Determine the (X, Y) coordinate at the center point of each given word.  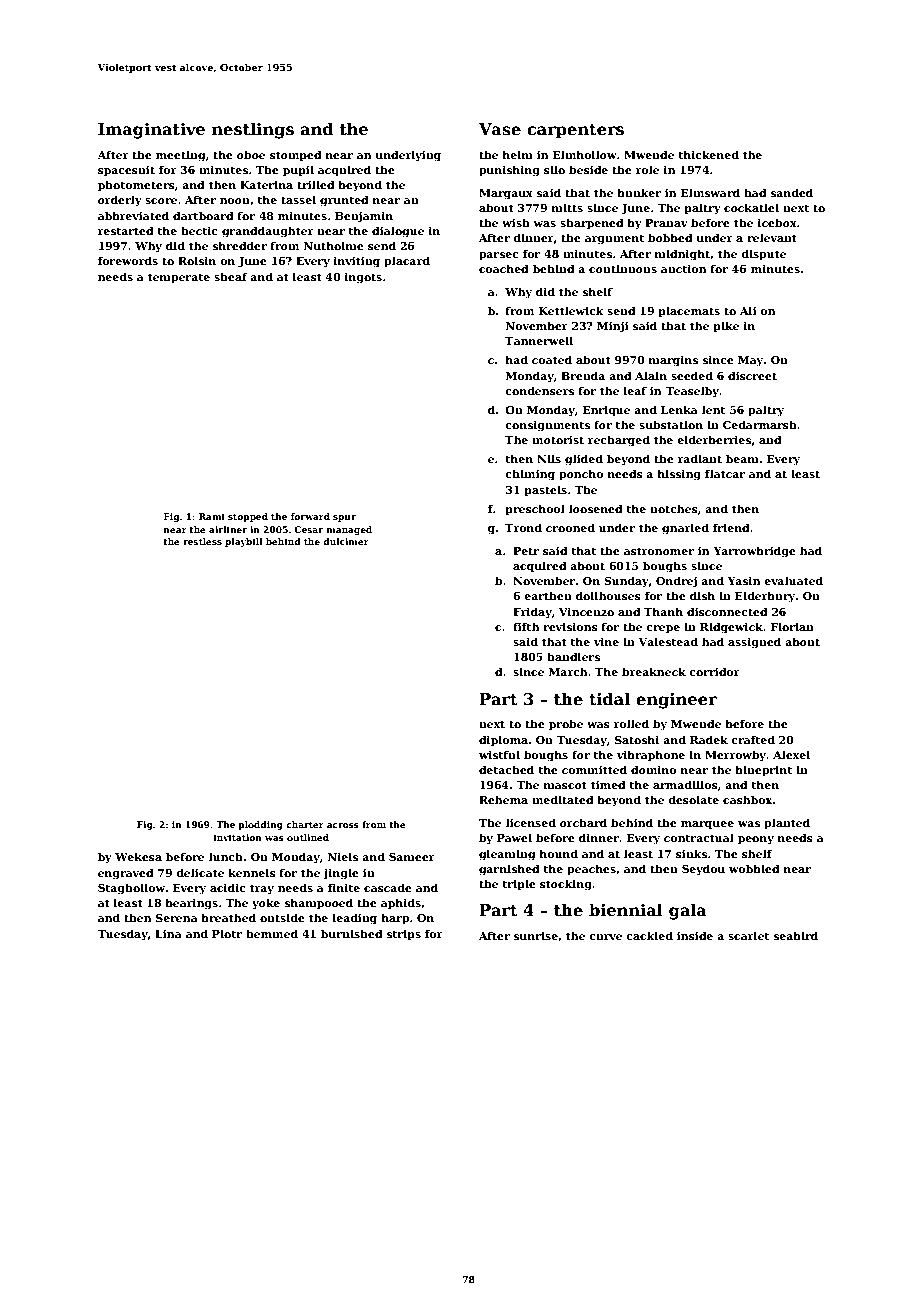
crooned (570, 527)
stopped (248, 517)
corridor (714, 671)
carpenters (575, 131)
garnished (509, 870)
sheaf (231, 276)
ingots (363, 278)
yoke (266, 904)
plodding (260, 825)
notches (674, 508)
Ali (748, 310)
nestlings (253, 130)
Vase (500, 129)
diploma (503, 740)
